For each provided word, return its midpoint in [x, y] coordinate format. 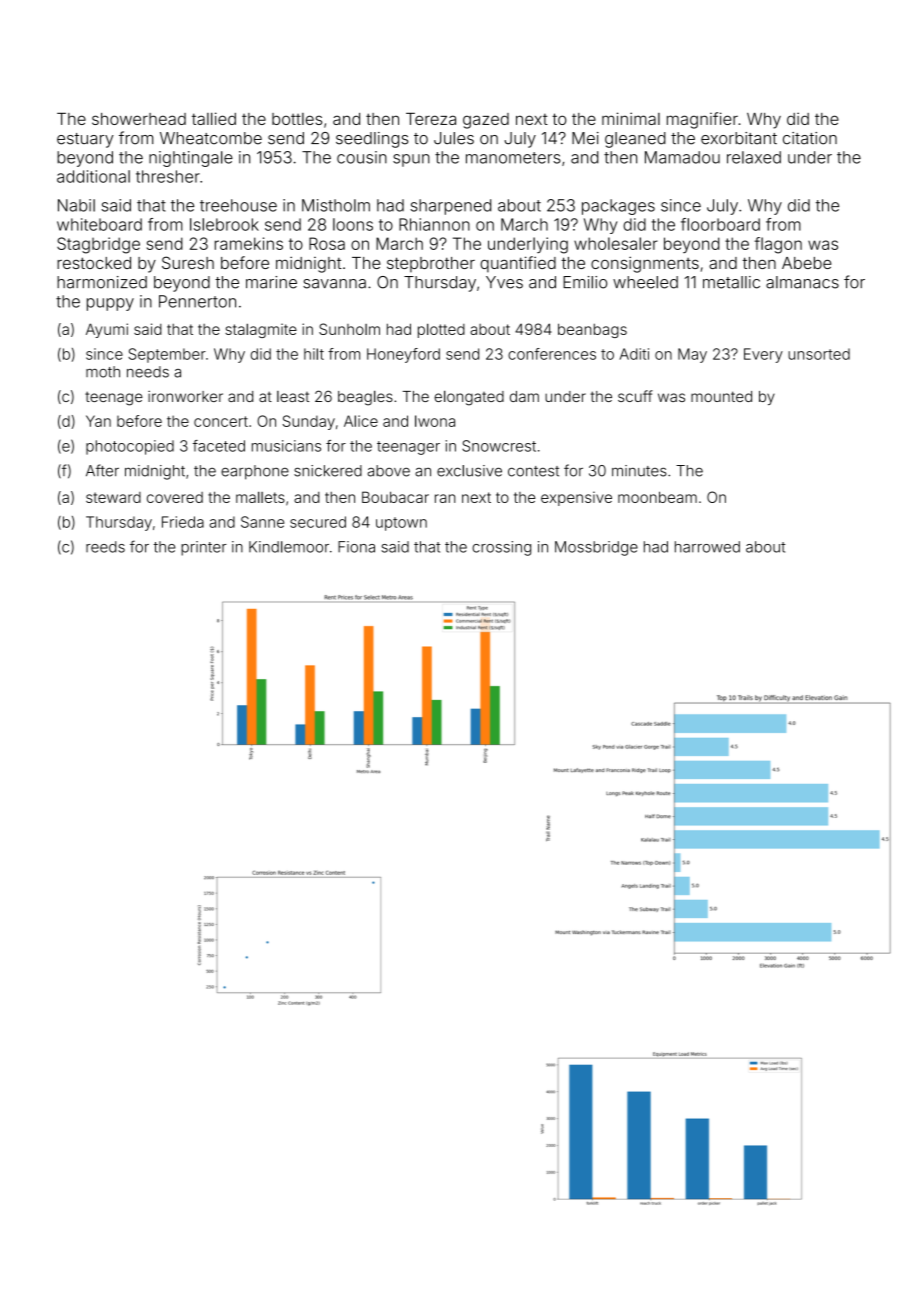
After [102, 470]
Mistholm [336, 205]
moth [103, 372]
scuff [635, 396]
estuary [85, 140]
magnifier [702, 120]
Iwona [435, 421]
